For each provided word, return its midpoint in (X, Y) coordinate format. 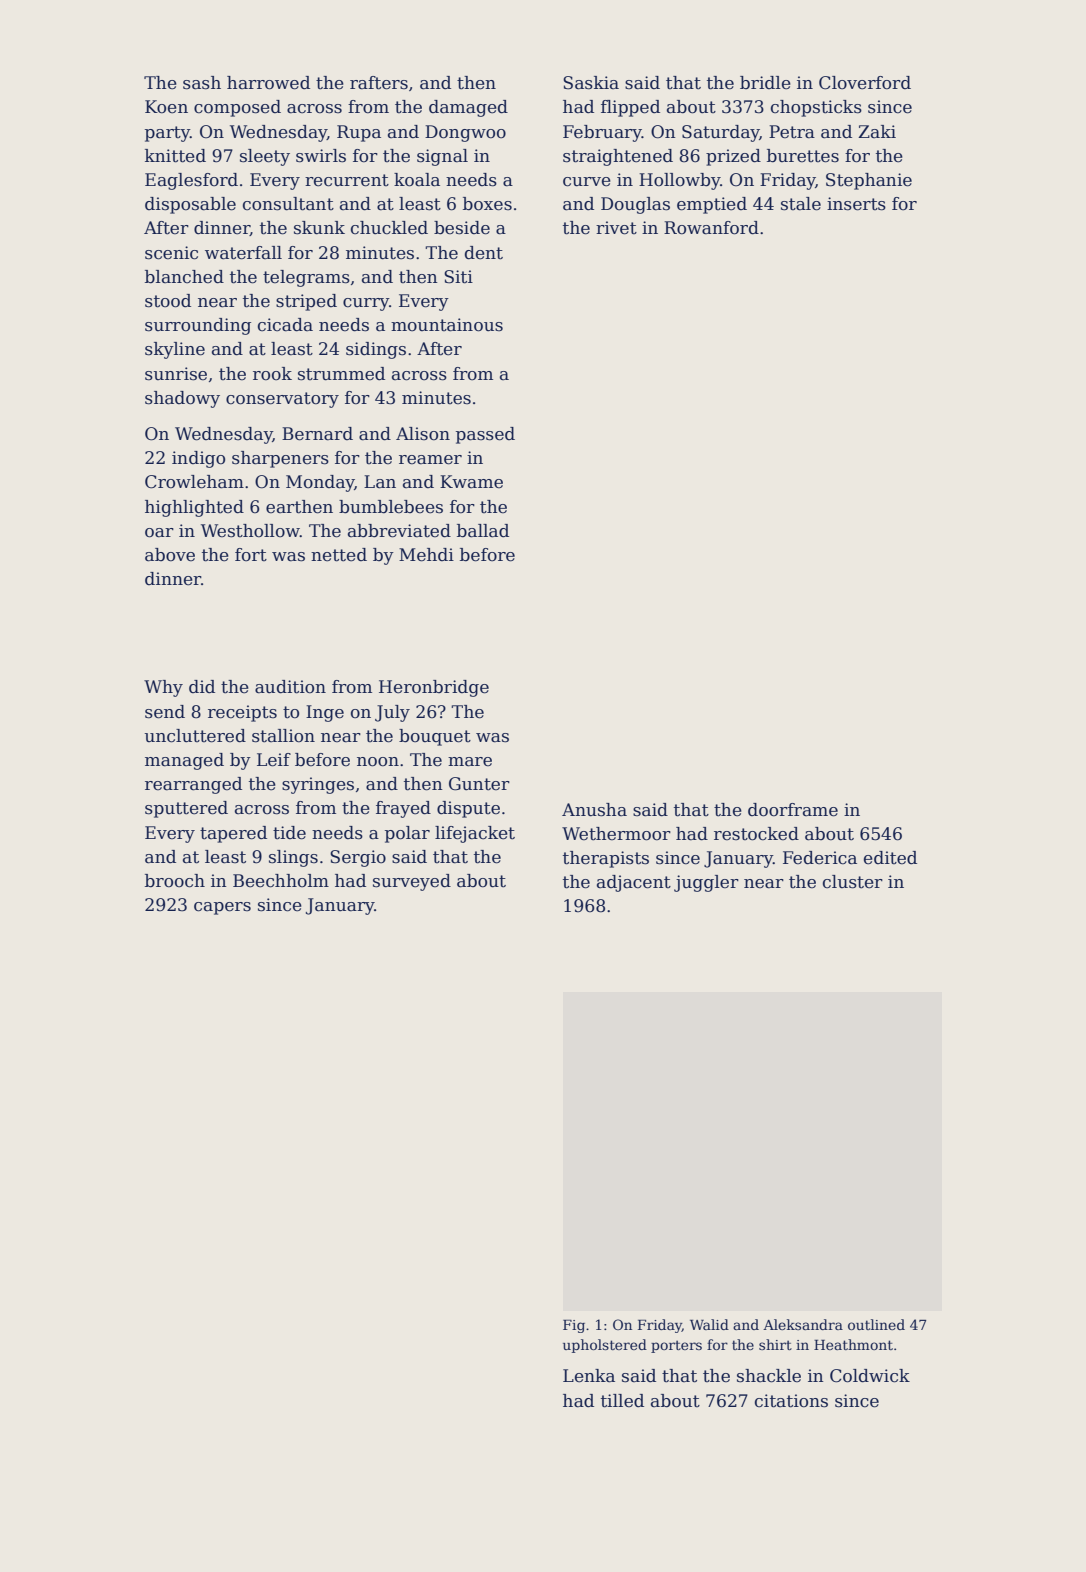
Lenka (589, 1376)
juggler (706, 883)
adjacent (634, 883)
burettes (803, 156)
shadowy (182, 399)
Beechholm (281, 881)
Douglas (635, 205)
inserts (856, 204)
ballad (483, 531)
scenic (171, 253)
